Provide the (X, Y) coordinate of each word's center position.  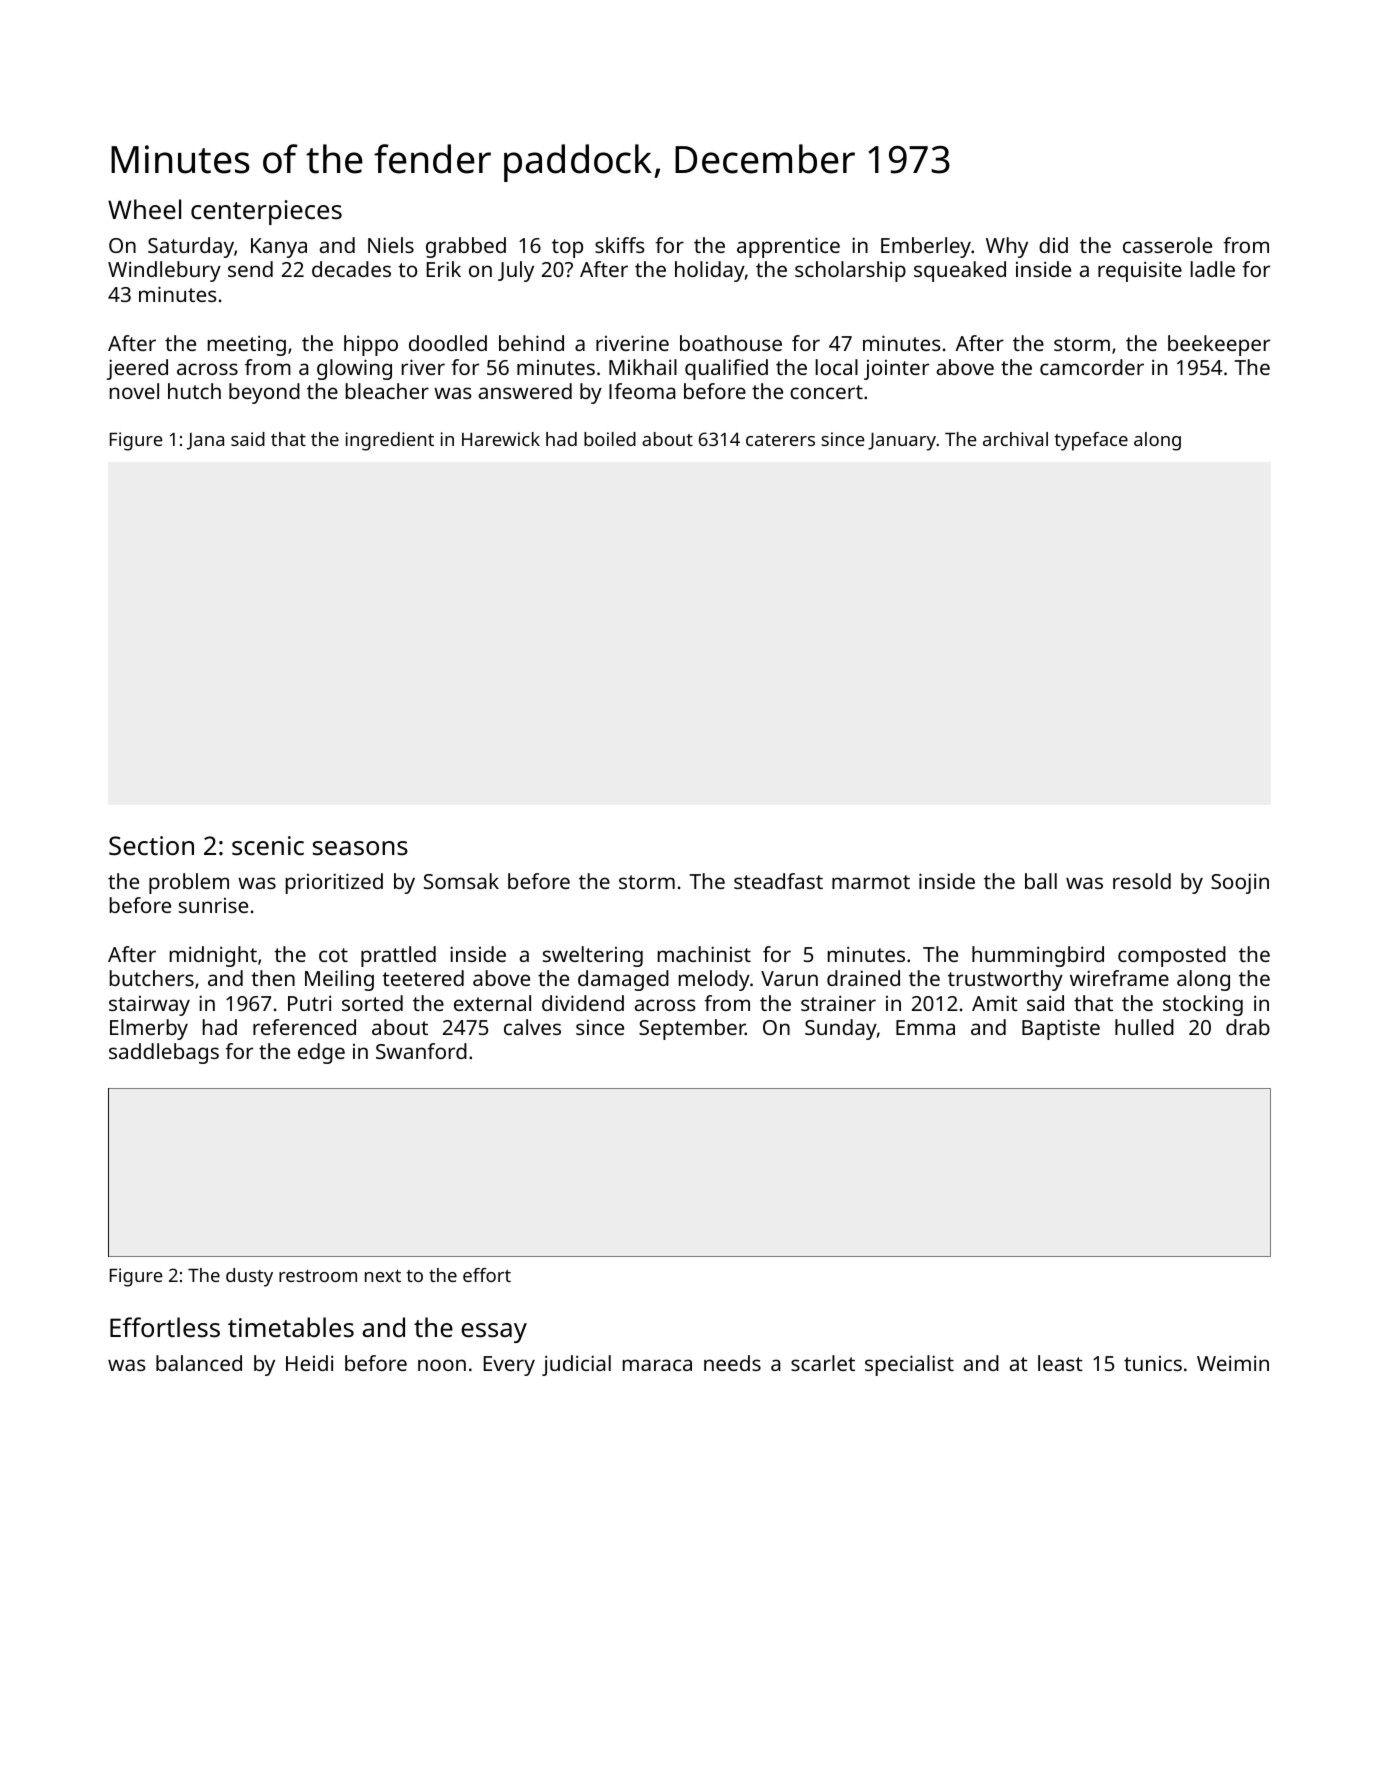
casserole (1167, 245)
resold (1142, 881)
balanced (199, 1363)
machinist (704, 954)
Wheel (144, 209)
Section (151, 846)
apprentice (788, 247)
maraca (657, 1365)
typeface (1091, 441)
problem (189, 883)
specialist (909, 1365)
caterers (780, 440)
